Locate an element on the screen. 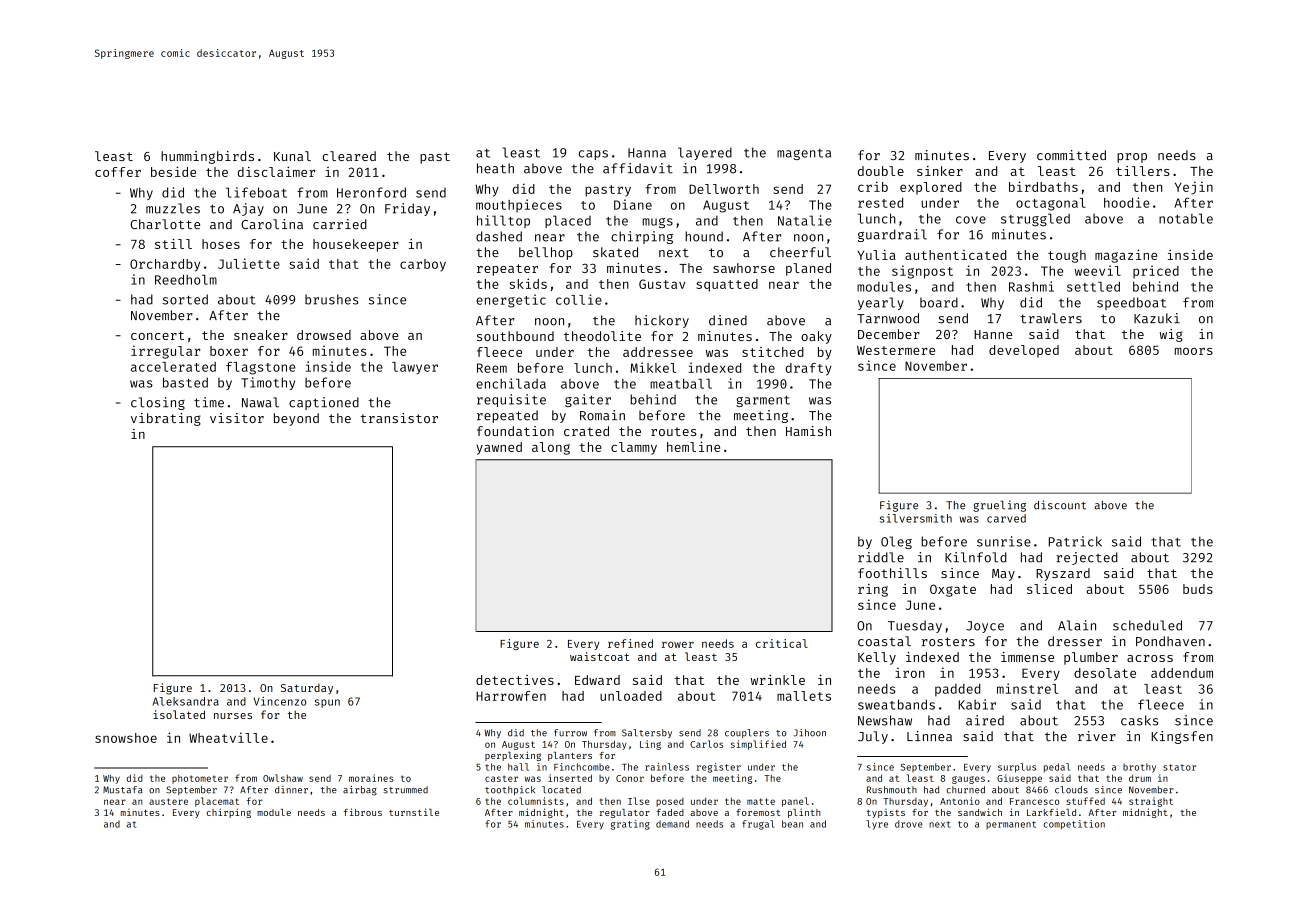 This screenshot has width=1308, height=924. Yejin is located at coordinates (1194, 188).
